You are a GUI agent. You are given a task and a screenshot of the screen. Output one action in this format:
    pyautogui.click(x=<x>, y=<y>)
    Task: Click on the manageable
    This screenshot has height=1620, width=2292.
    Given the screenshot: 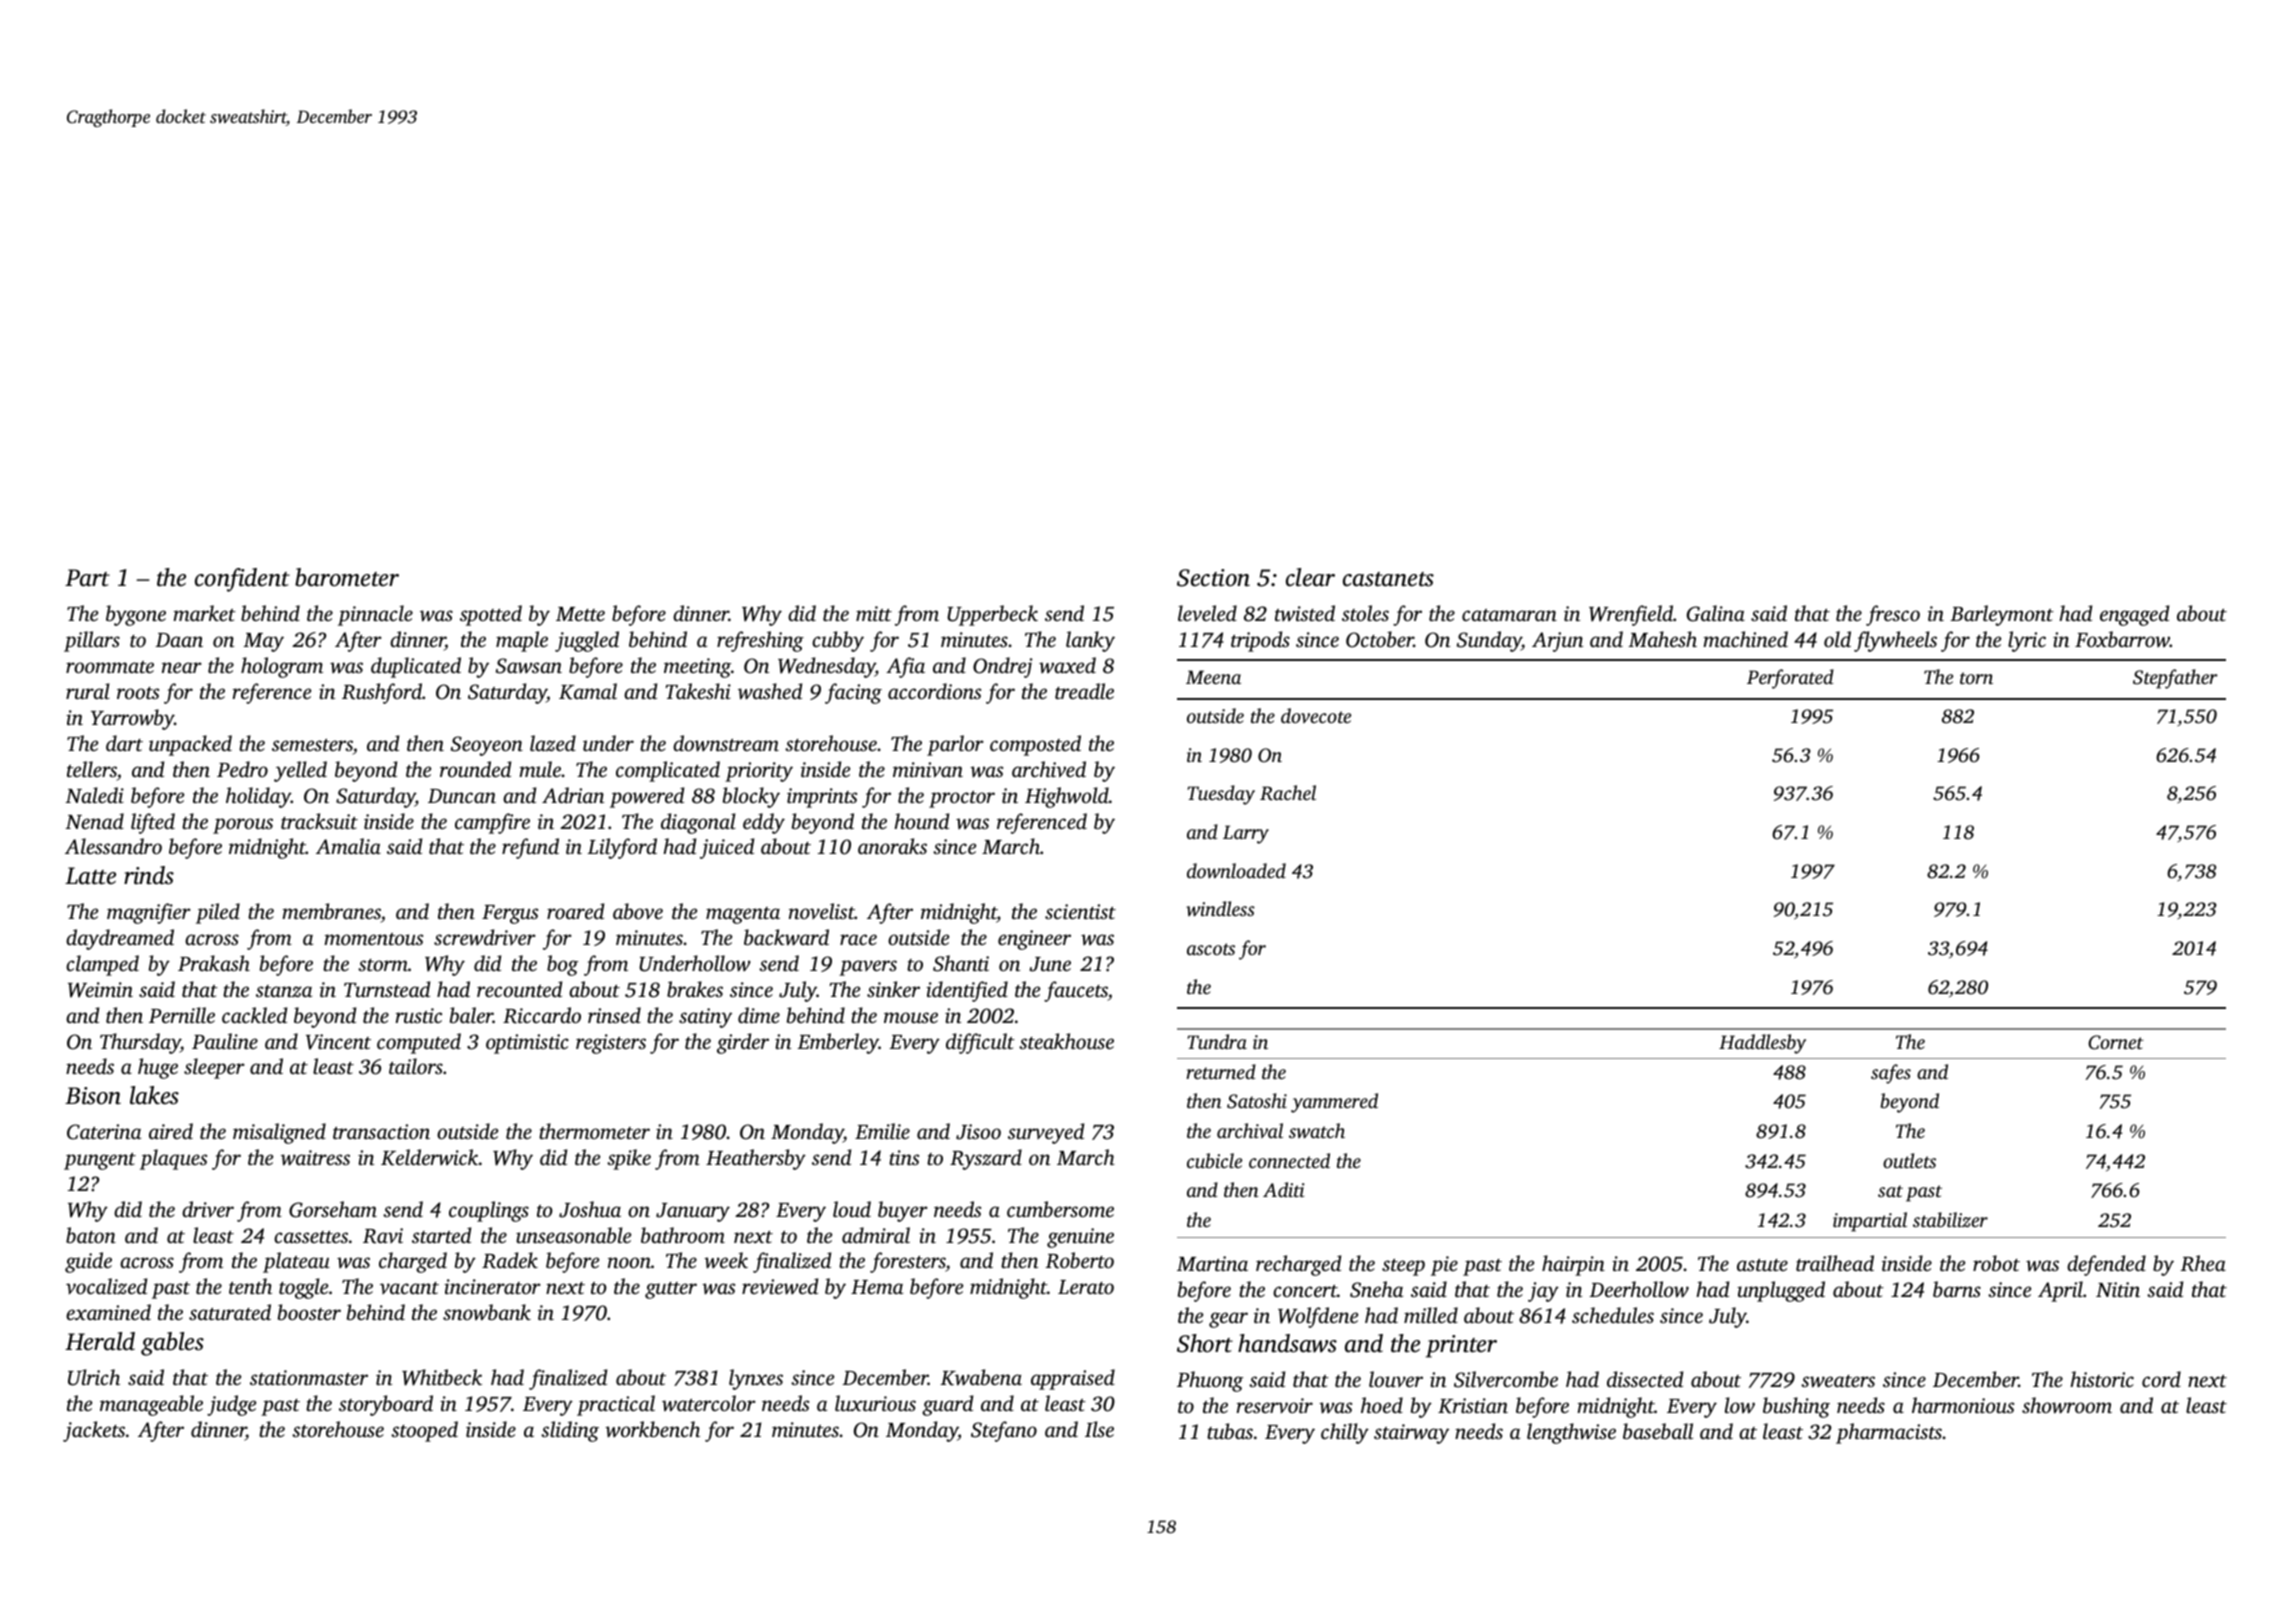 What is the action you would take?
    pyautogui.click(x=151, y=1405)
